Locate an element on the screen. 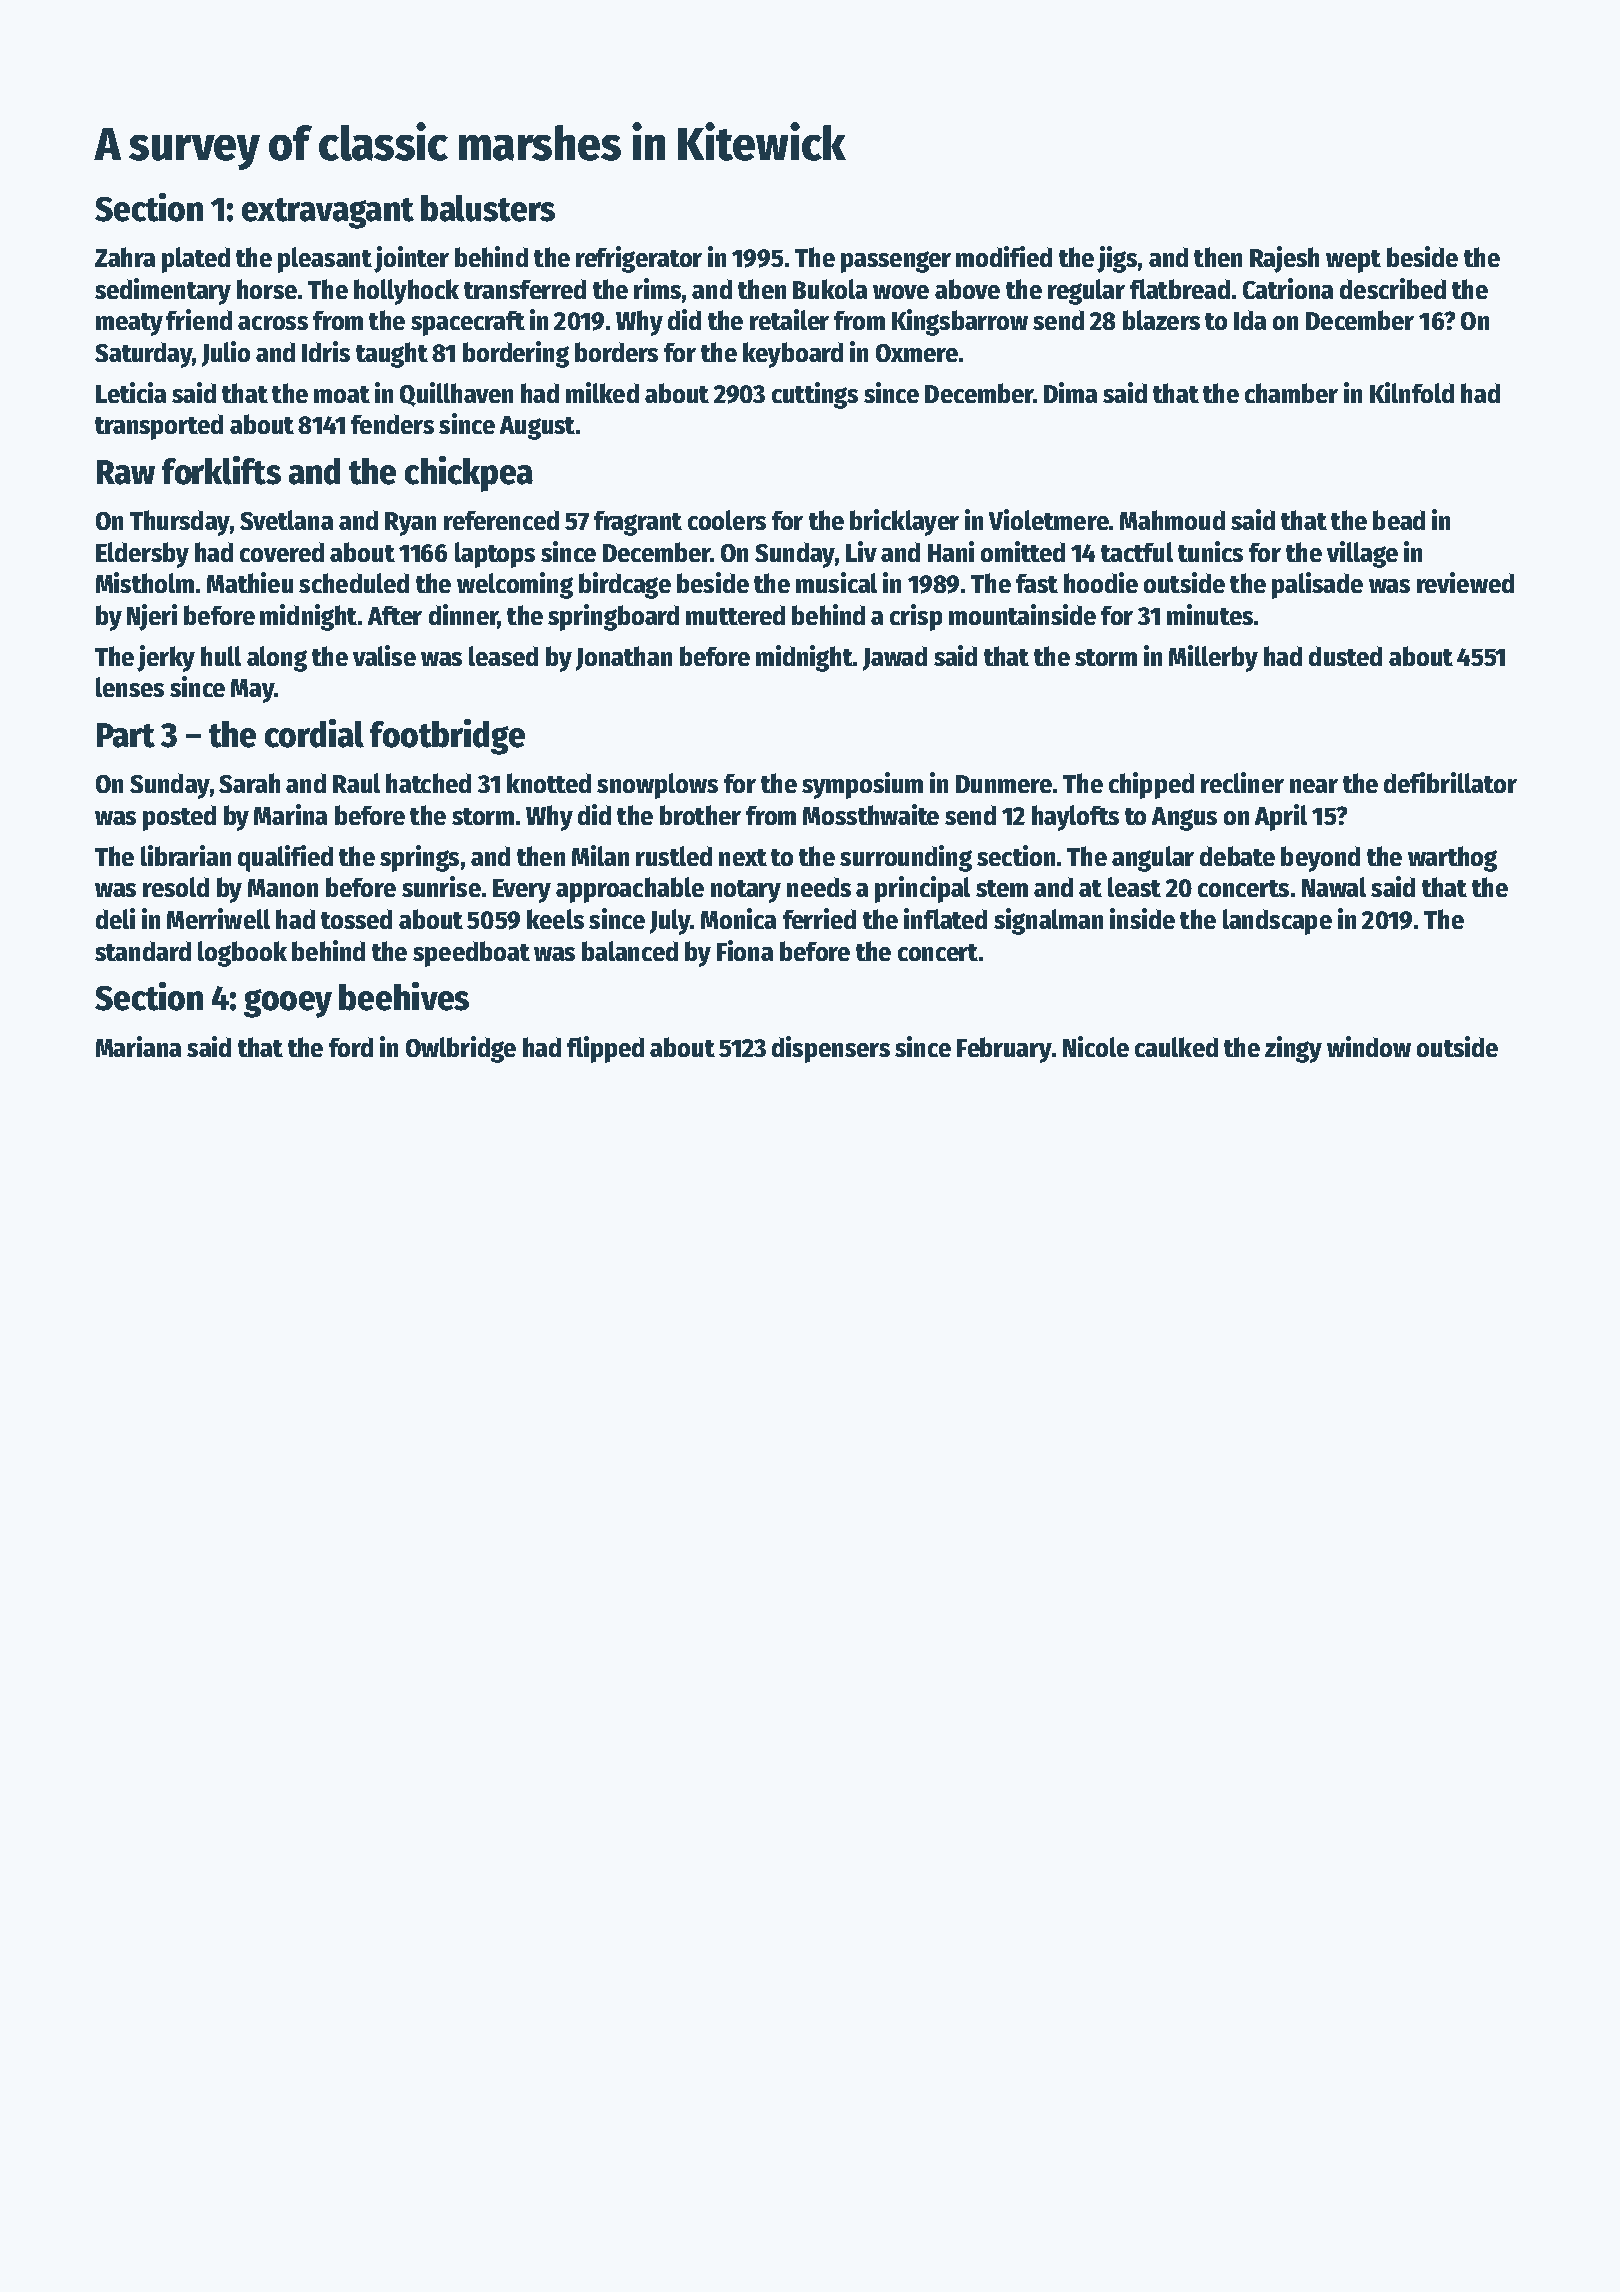  warthog is located at coordinates (1452, 859).
